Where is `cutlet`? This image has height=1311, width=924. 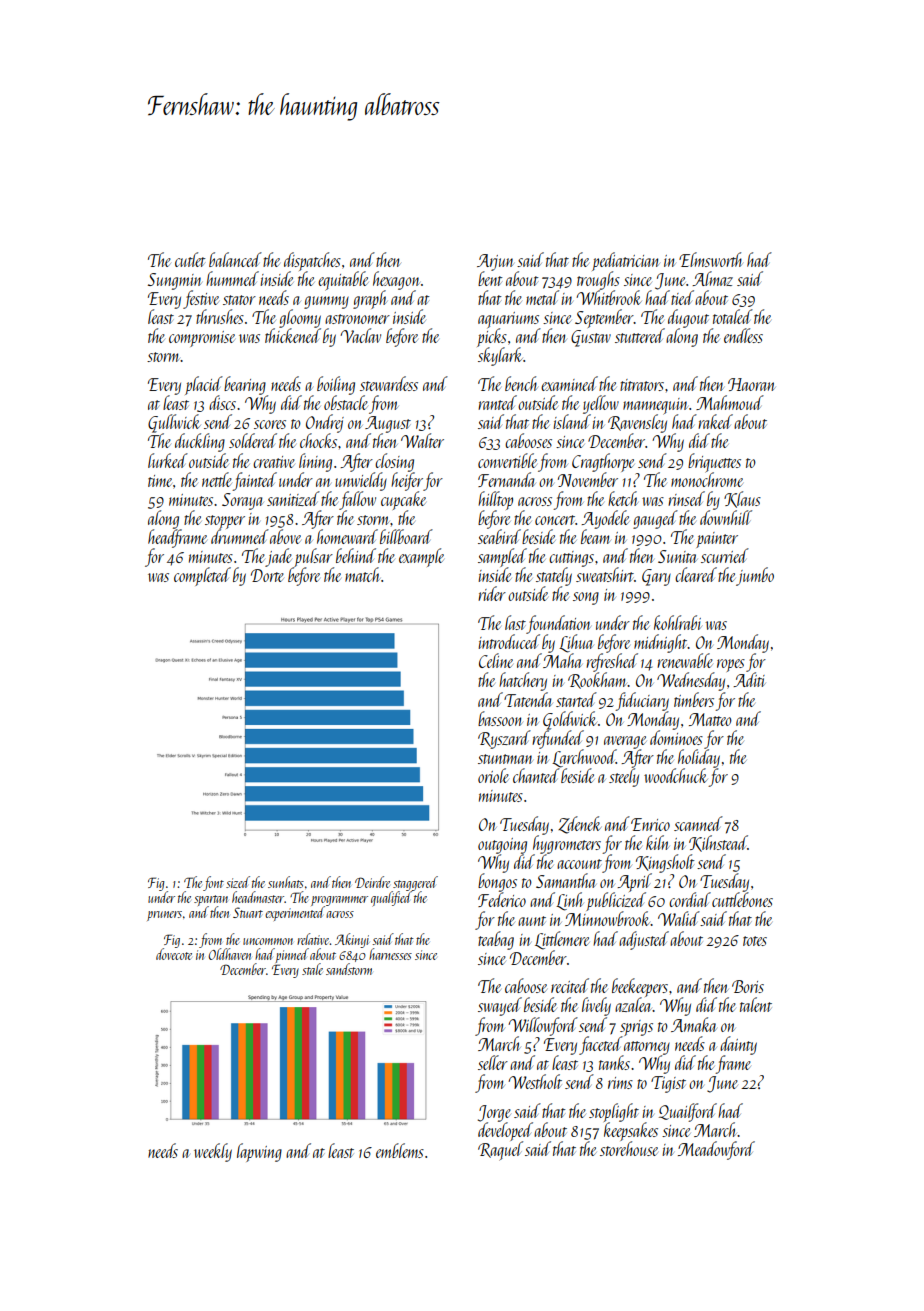 cutlet is located at coordinates (190, 259).
